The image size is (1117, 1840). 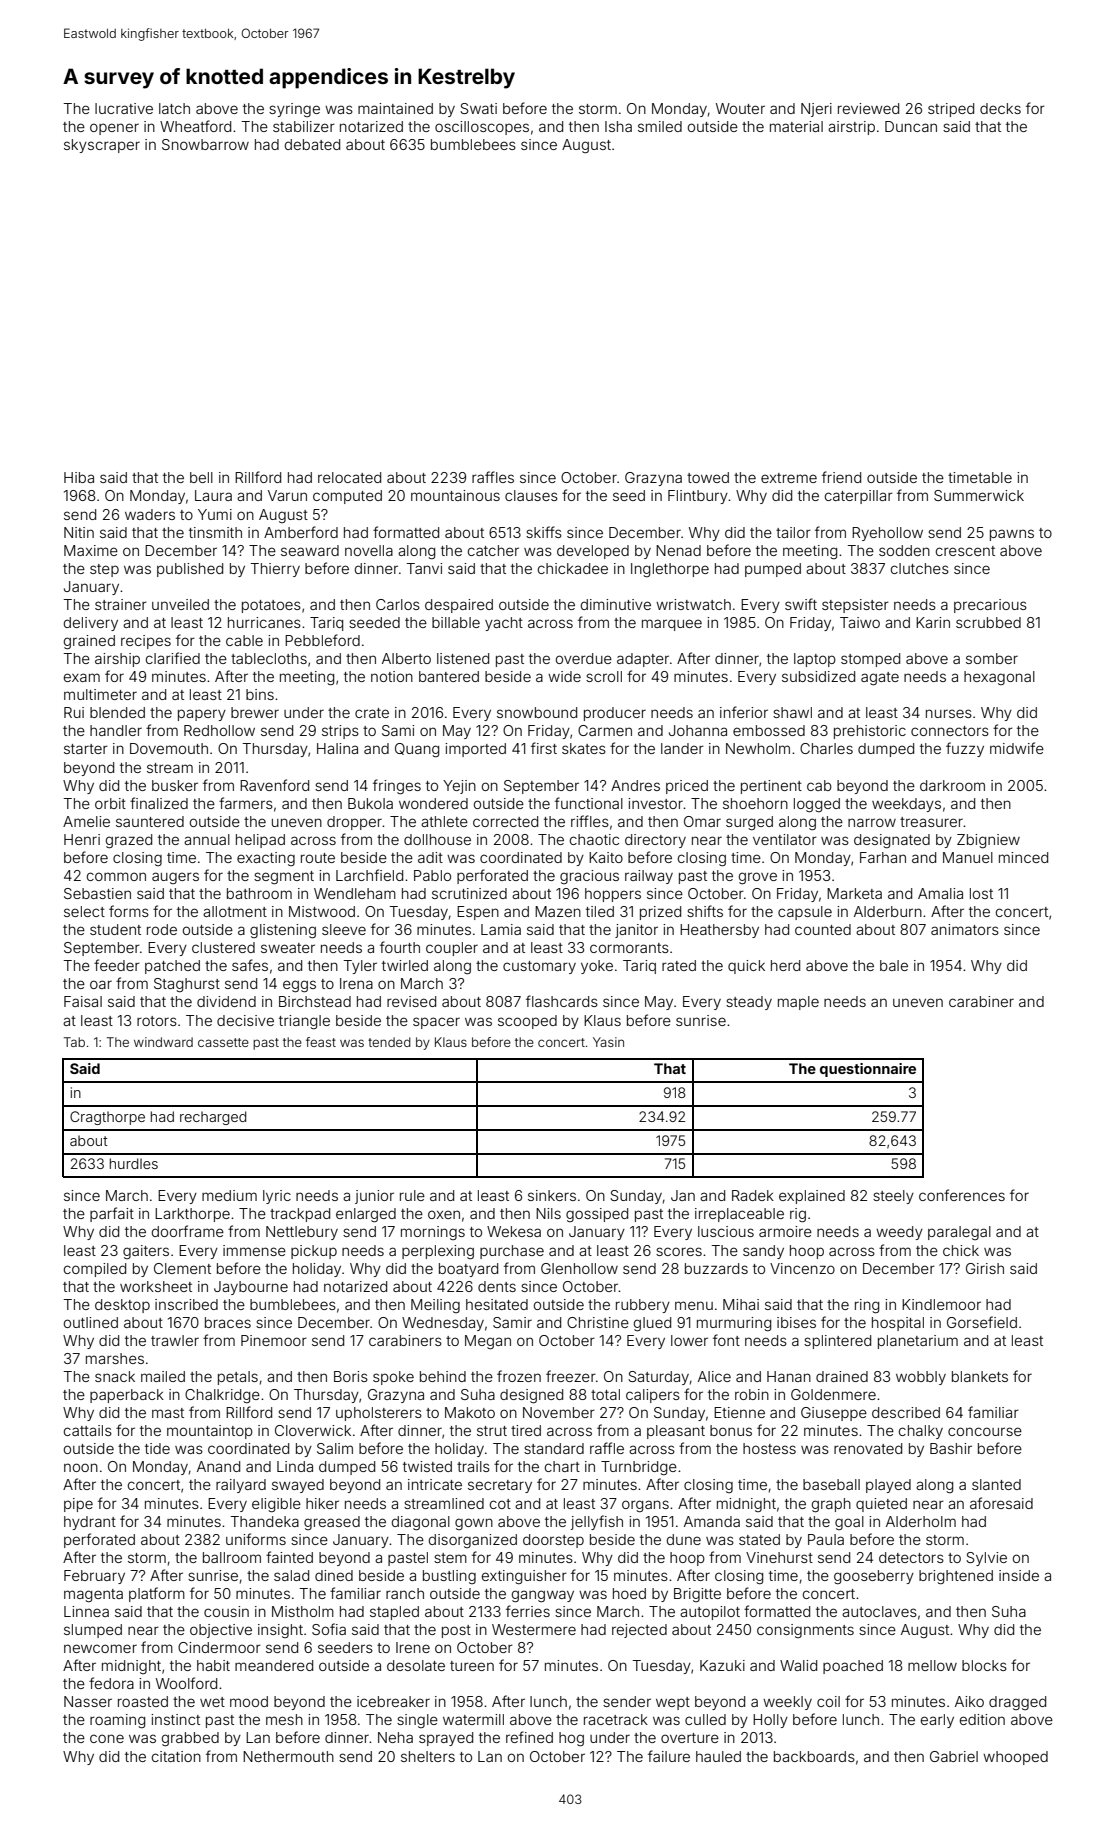 What do you see at coordinates (841, 477) in the screenshot?
I see `friend` at bounding box center [841, 477].
